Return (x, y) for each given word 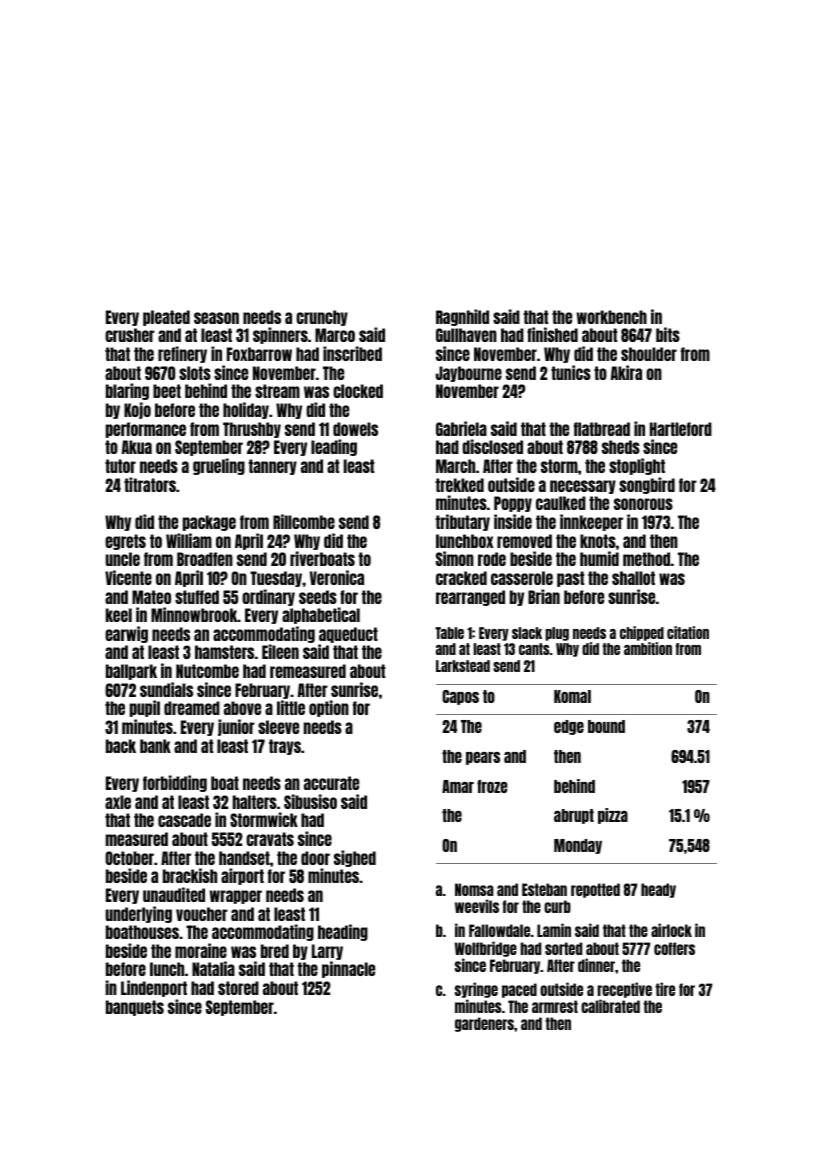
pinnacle (348, 969)
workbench (611, 317)
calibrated (610, 1006)
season (216, 318)
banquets (135, 1008)
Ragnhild (462, 317)
